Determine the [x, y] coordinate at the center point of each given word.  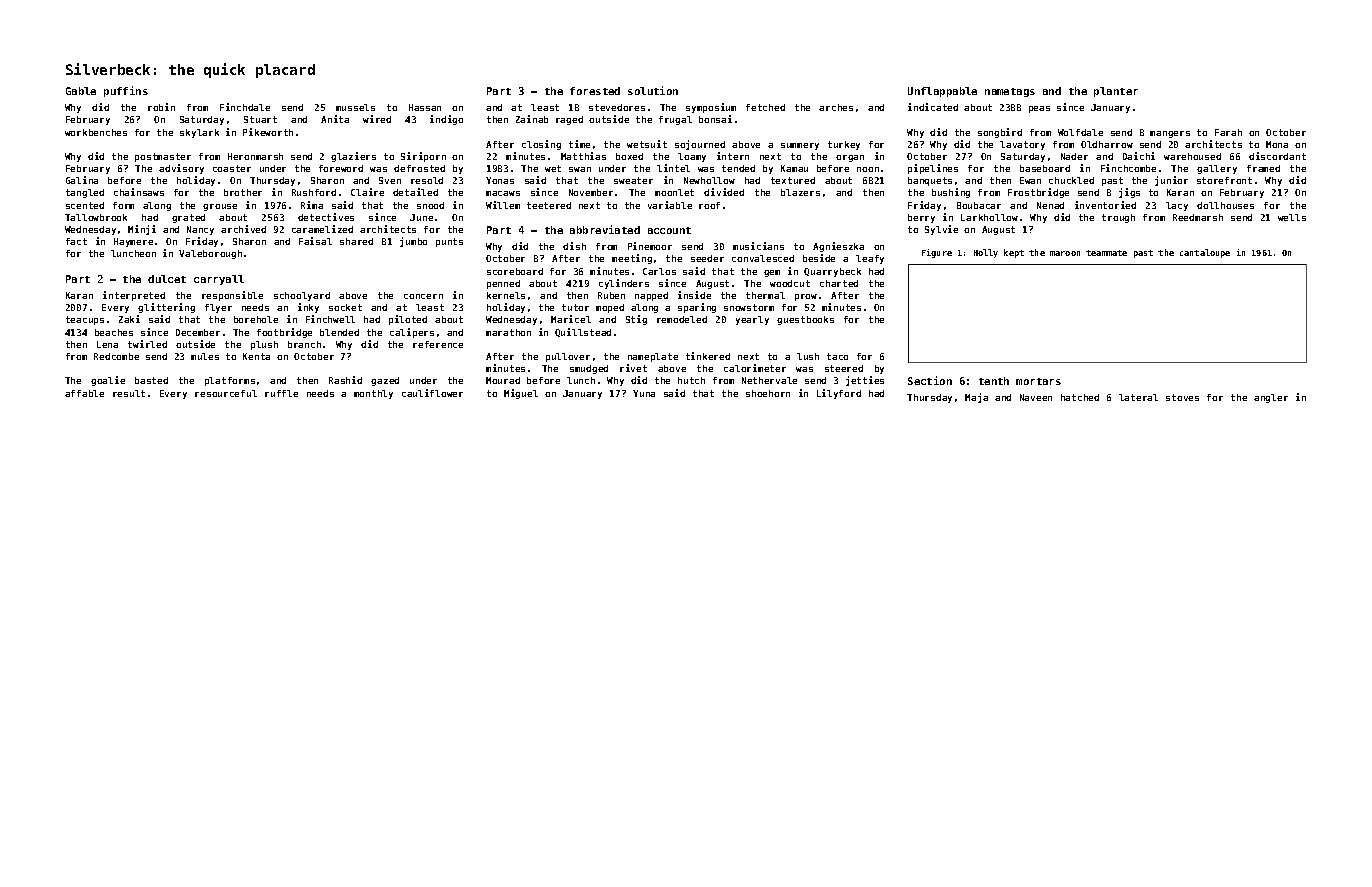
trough [1118, 218]
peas [1039, 109]
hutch [691, 380]
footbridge [284, 333]
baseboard [1045, 168]
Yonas [500, 180]
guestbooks [805, 320]
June [421, 217]
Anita [335, 119]
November [591, 192]
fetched [765, 107]
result [129, 393]
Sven [390, 180]
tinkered [708, 356]
